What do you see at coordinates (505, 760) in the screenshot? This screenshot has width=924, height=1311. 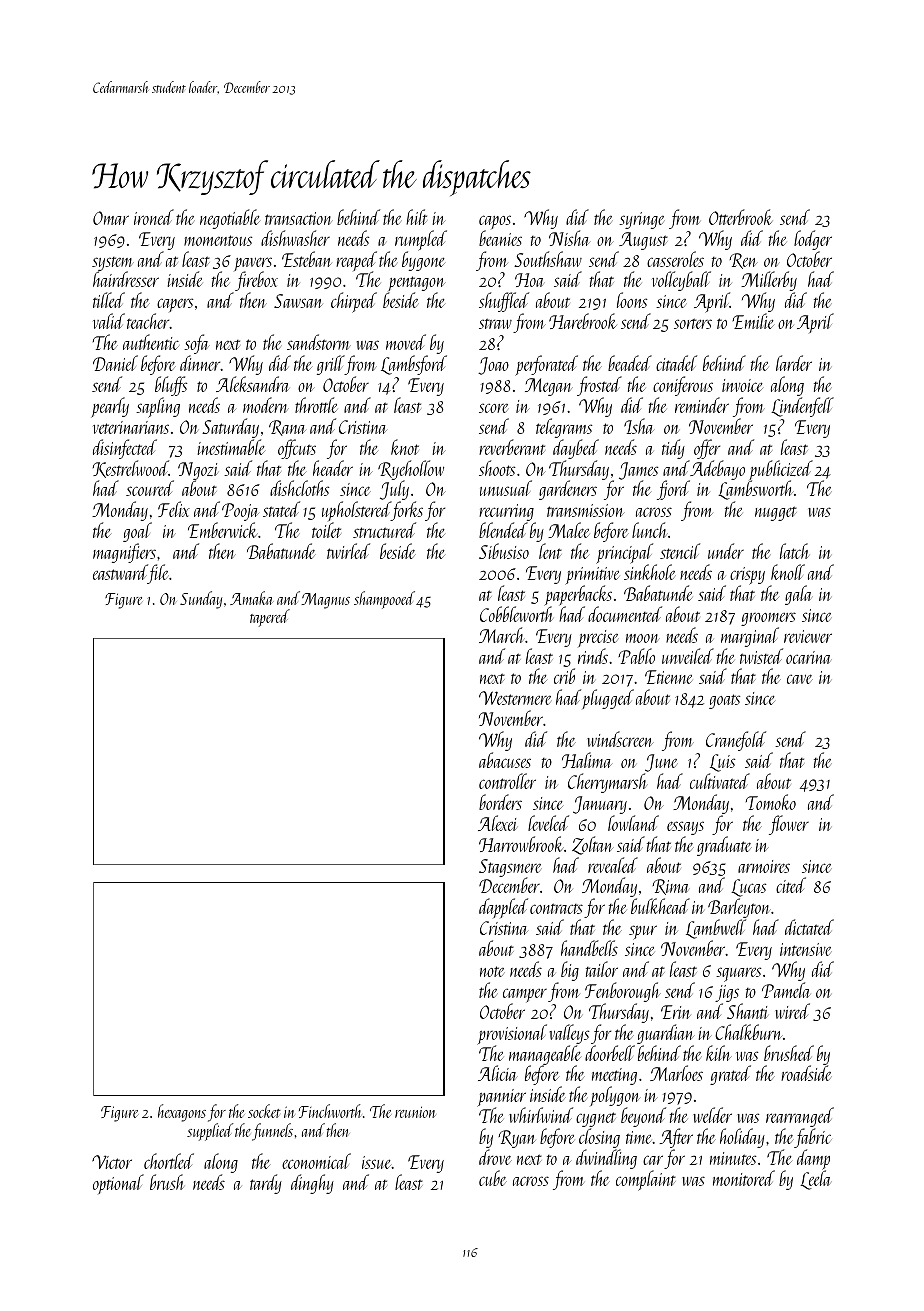 I see `abacuses` at bounding box center [505, 760].
